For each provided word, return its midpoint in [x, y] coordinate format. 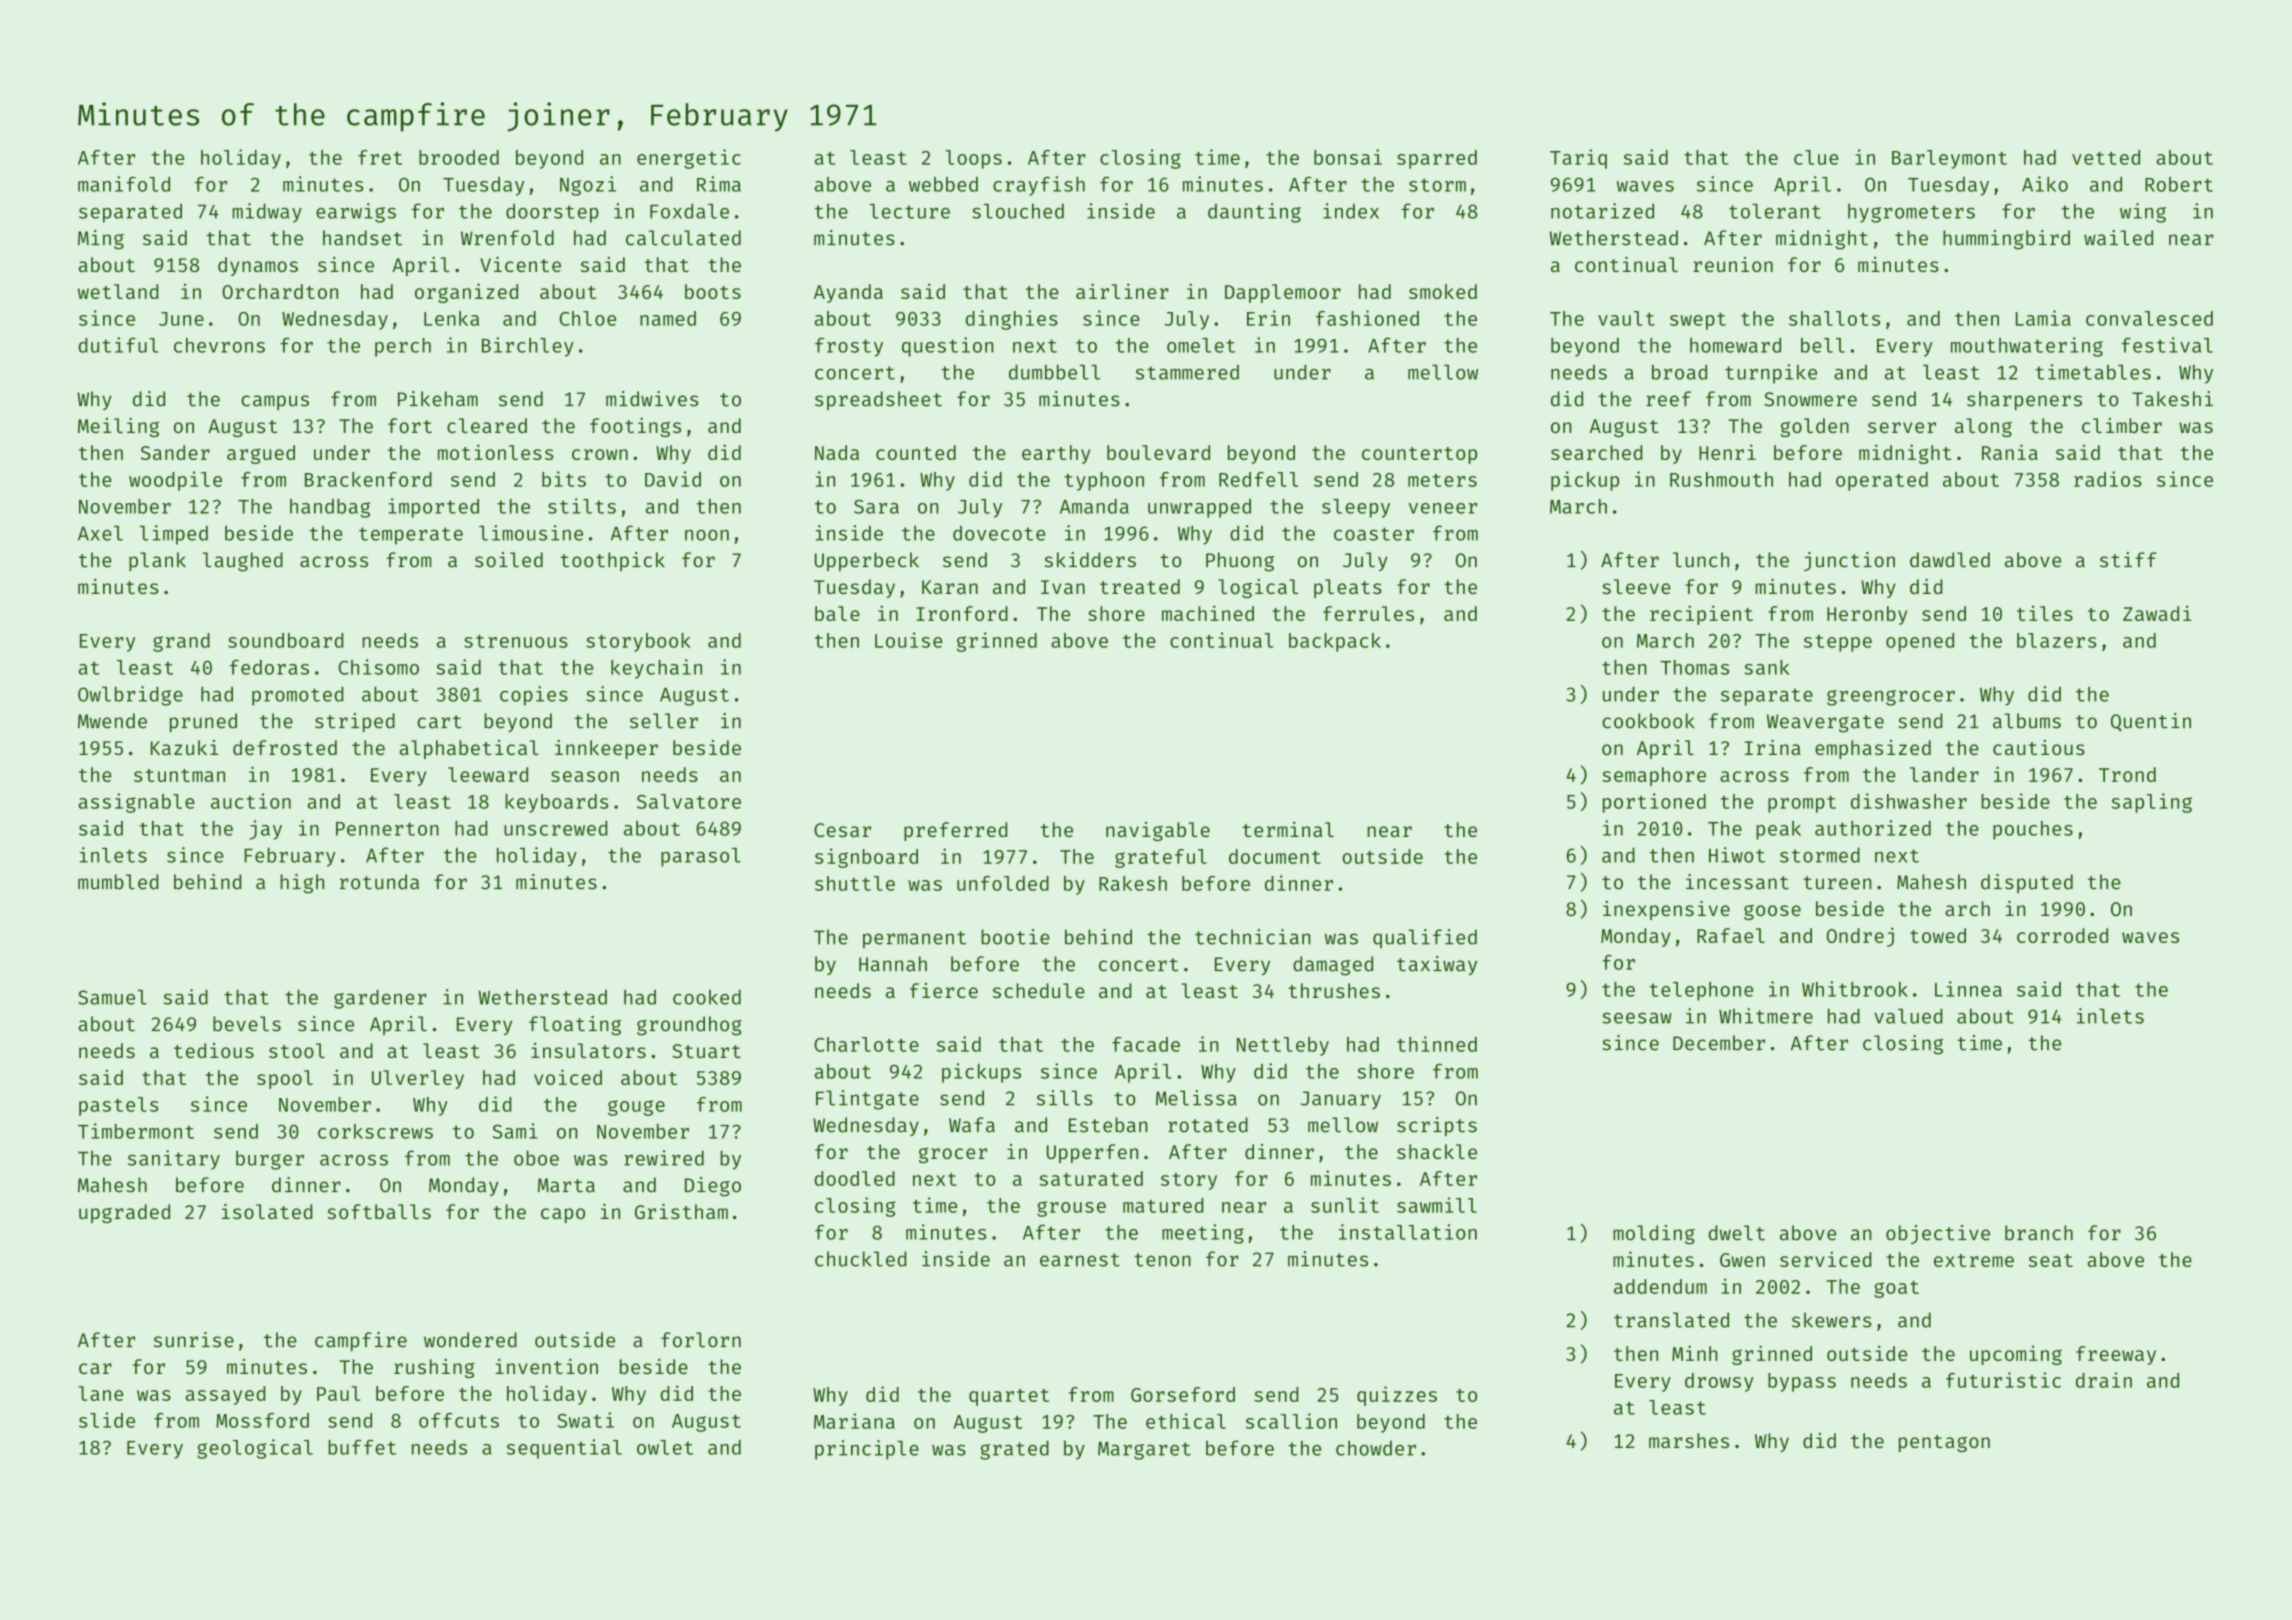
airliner [1122, 291]
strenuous [516, 641]
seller [664, 721]
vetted [2106, 157]
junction [1849, 561]
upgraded [124, 1213]
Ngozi [588, 186]
